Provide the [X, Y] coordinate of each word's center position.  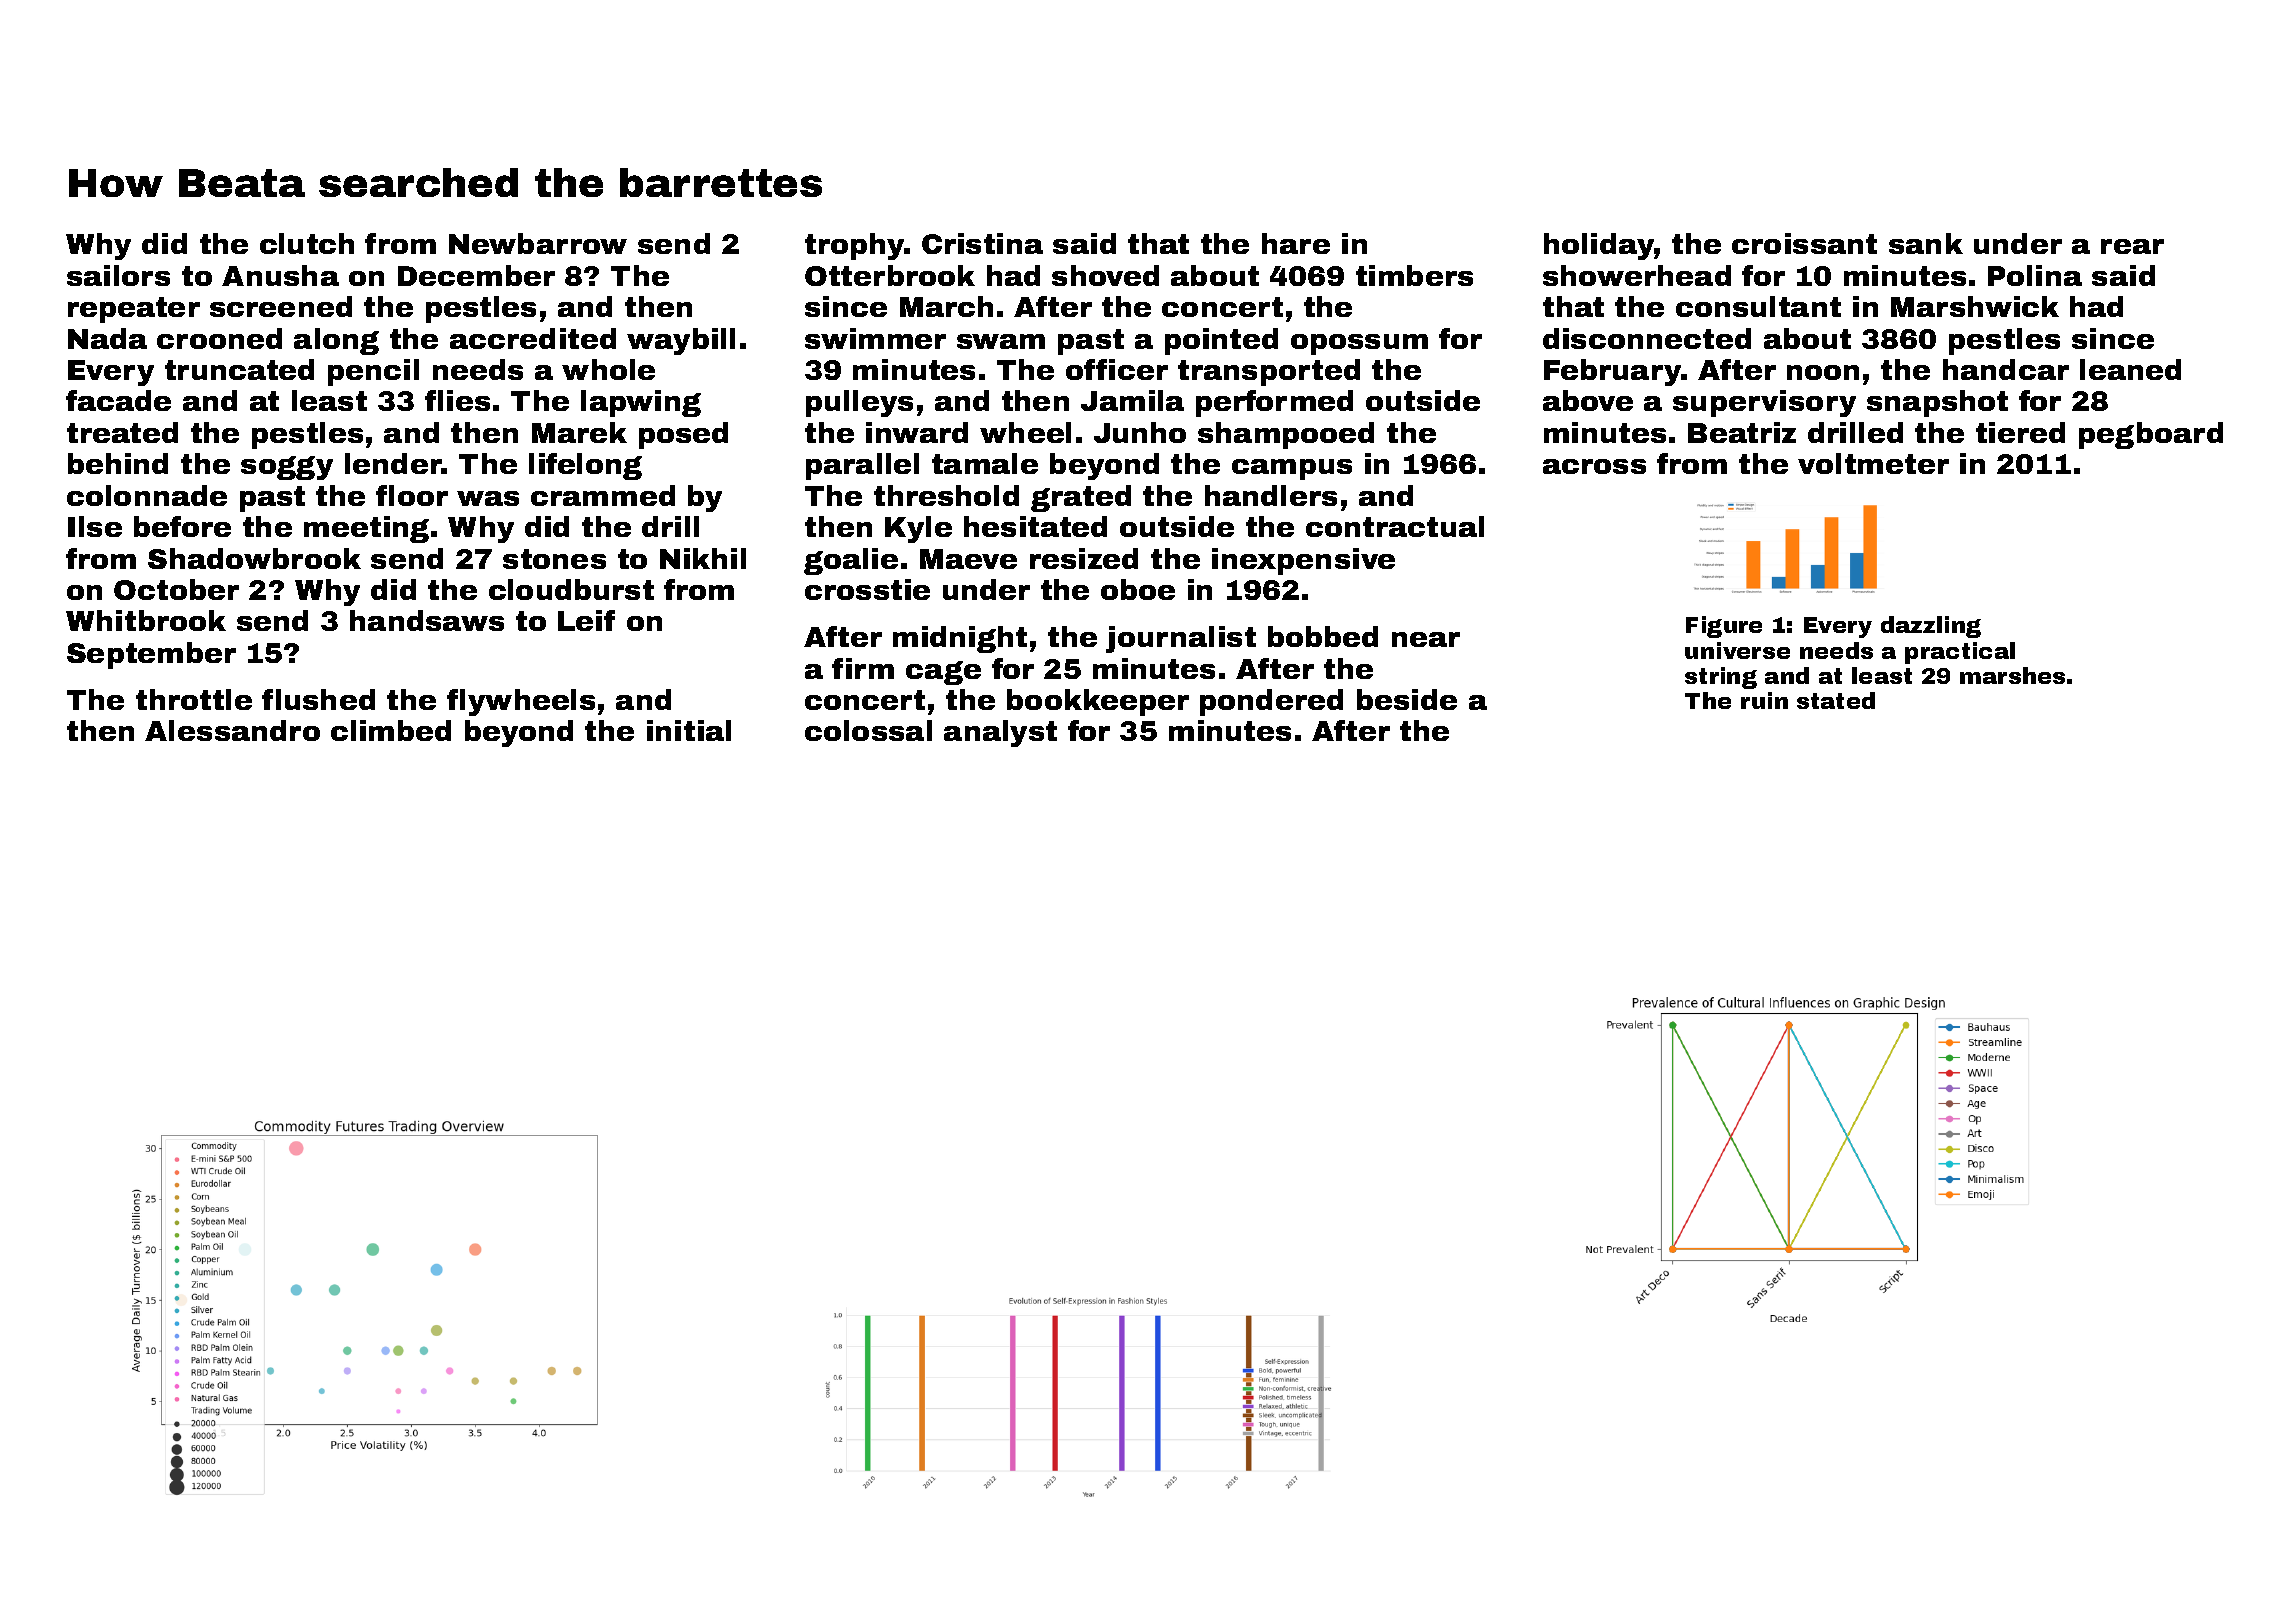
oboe [1138, 589]
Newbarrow [538, 243]
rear [2132, 246]
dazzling [1931, 627]
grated [1081, 498]
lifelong [585, 466]
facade [118, 400]
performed [1274, 403]
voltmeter [1873, 463]
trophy [854, 246]
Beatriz [1742, 432]
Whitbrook [146, 620]
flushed [318, 699]
